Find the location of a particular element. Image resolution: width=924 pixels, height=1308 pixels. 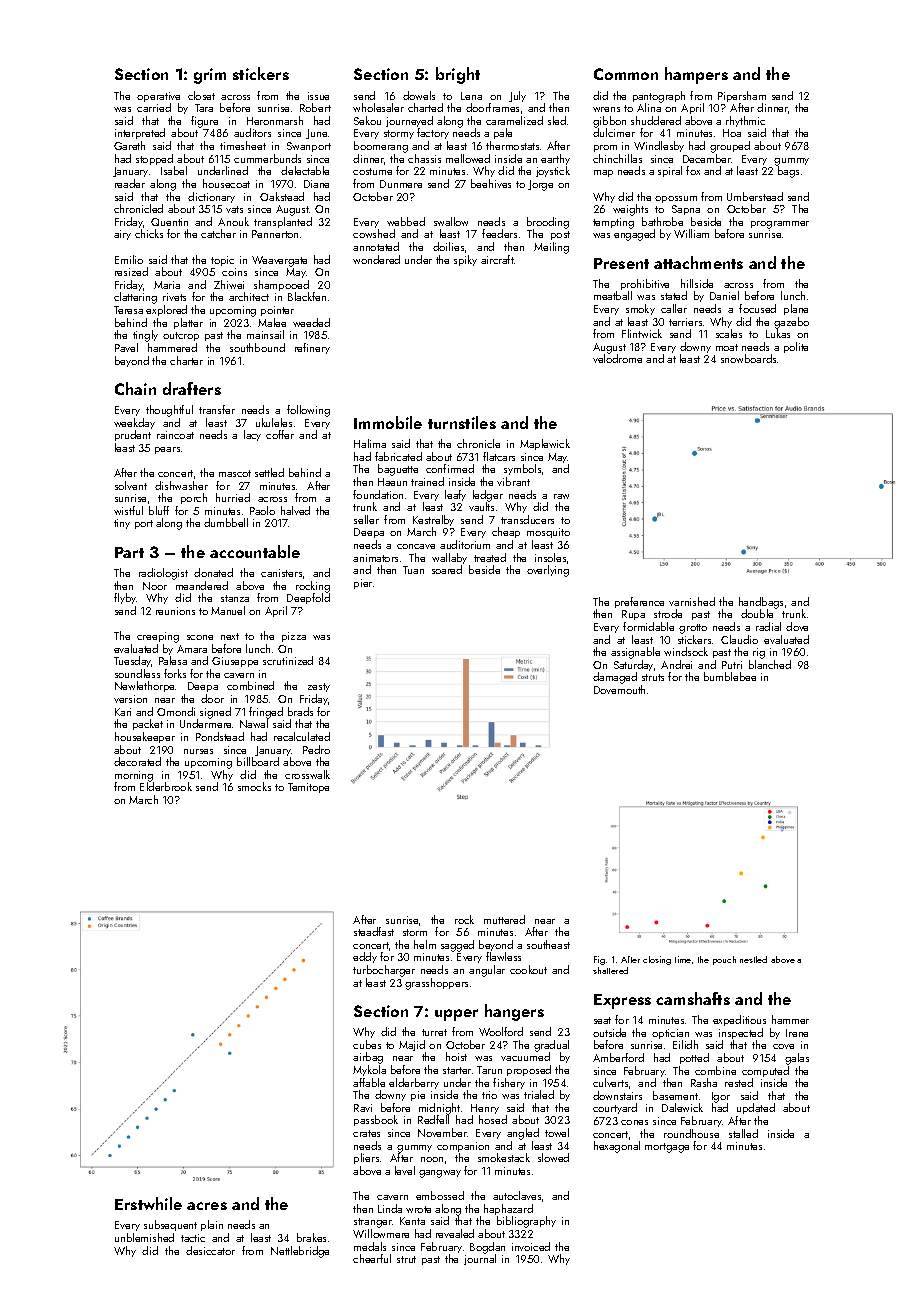

invoiced is located at coordinates (531, 1246).
